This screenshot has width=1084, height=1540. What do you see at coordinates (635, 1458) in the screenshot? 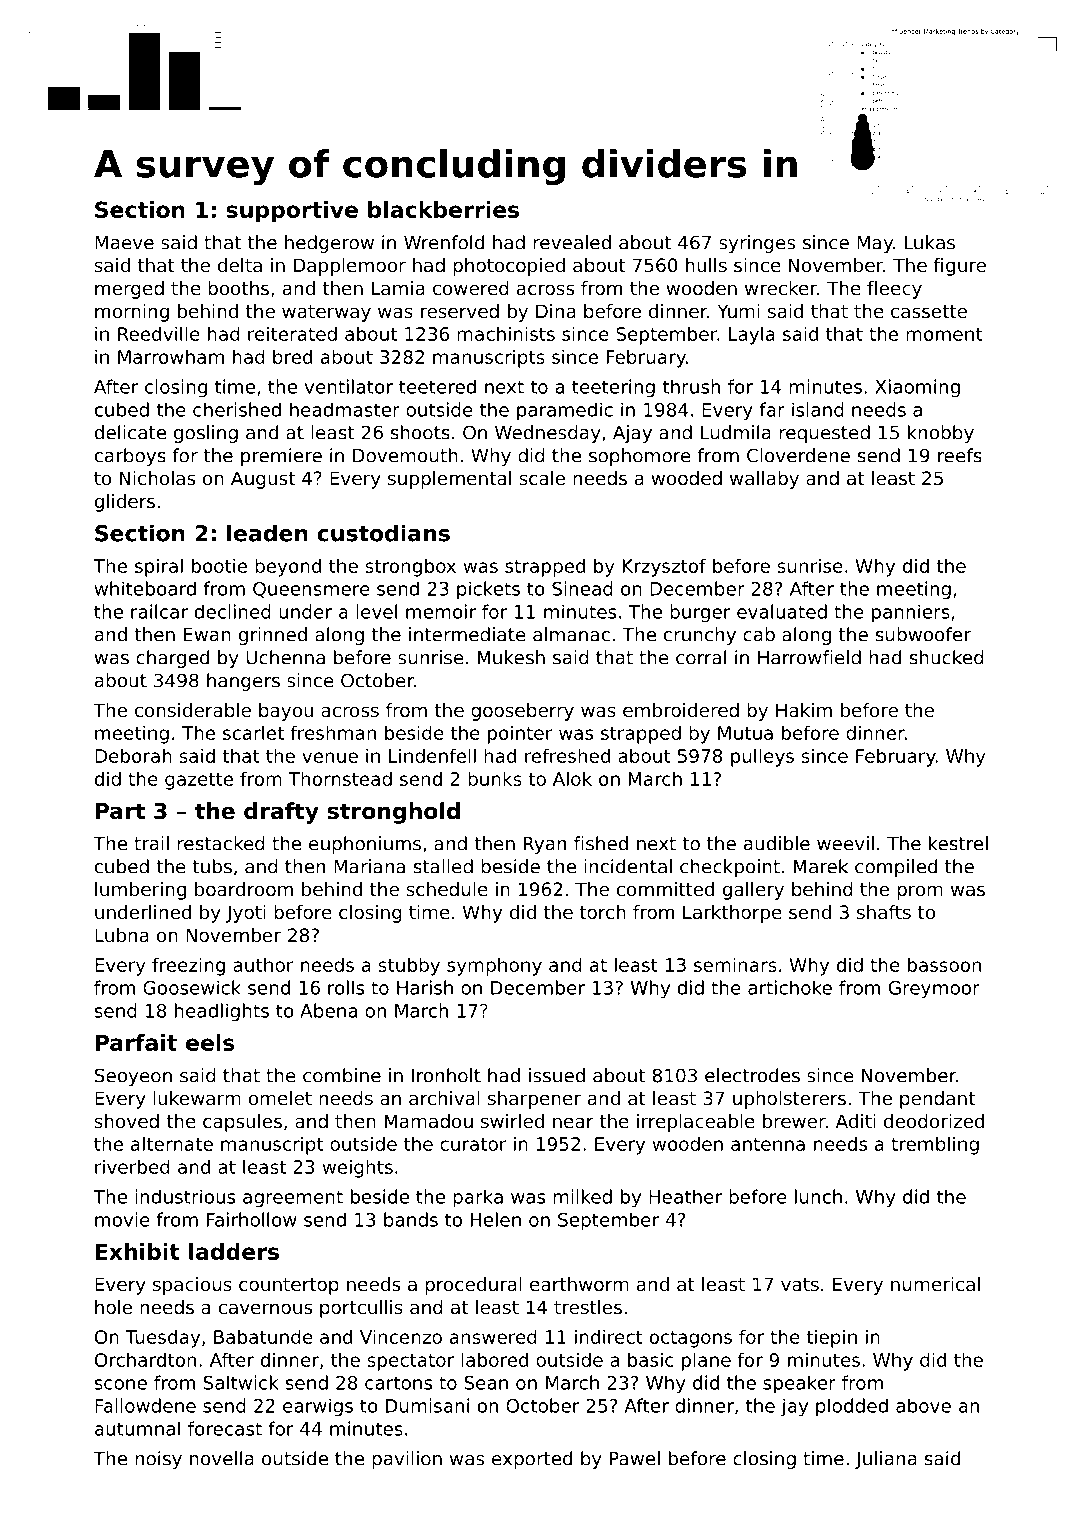
I see `Pawel` at bounding box center [635, 1458].
